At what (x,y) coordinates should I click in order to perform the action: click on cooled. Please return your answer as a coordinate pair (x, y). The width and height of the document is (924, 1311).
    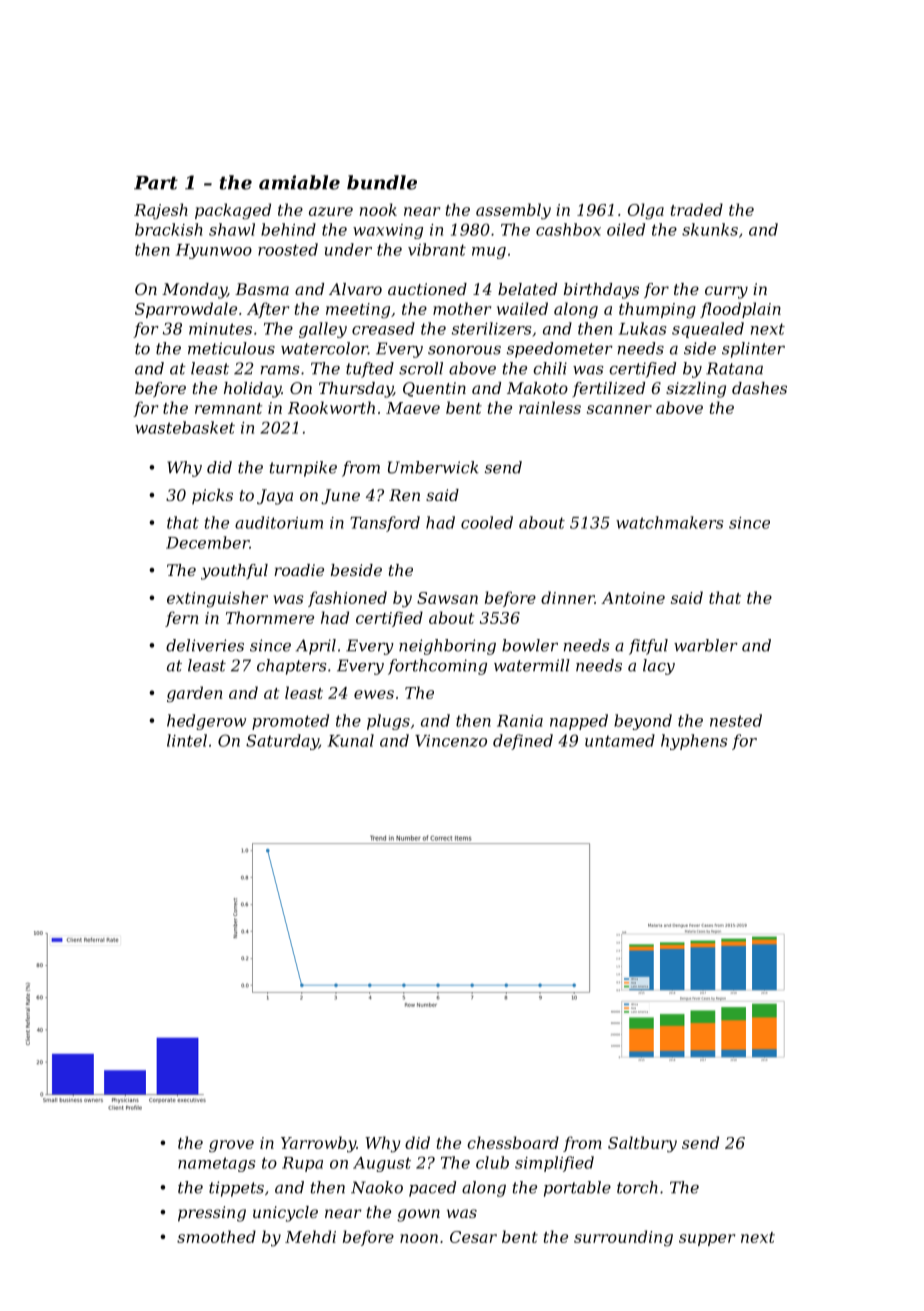
    Looking at the image, I should click on (487, 522).
